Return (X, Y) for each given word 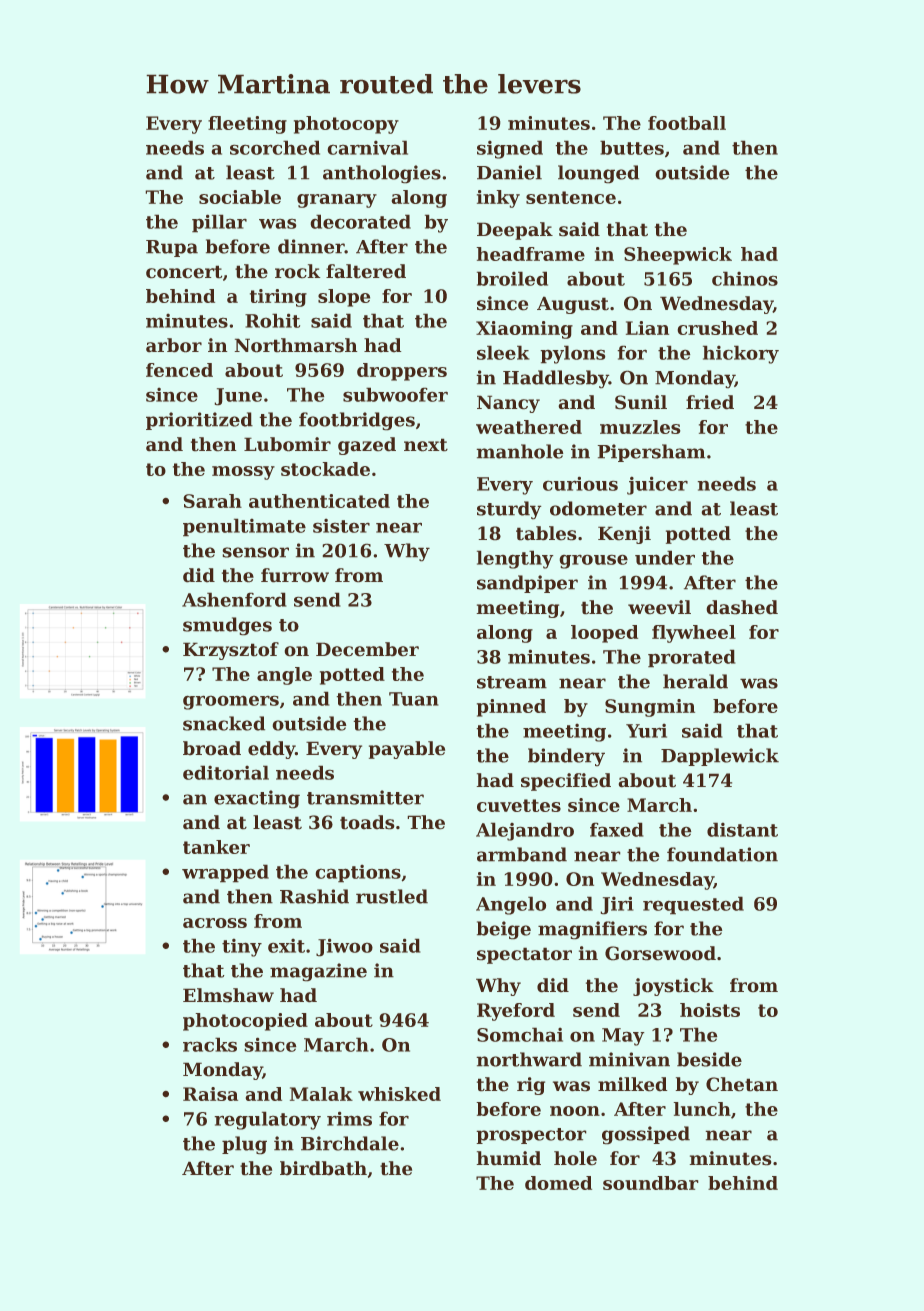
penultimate (244, 527)
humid (509, 1158)
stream (512, 682)
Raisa (210, 1094)
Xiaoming (524, 330)
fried (710, 402)
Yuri (646, 731)
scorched (275, 148)
